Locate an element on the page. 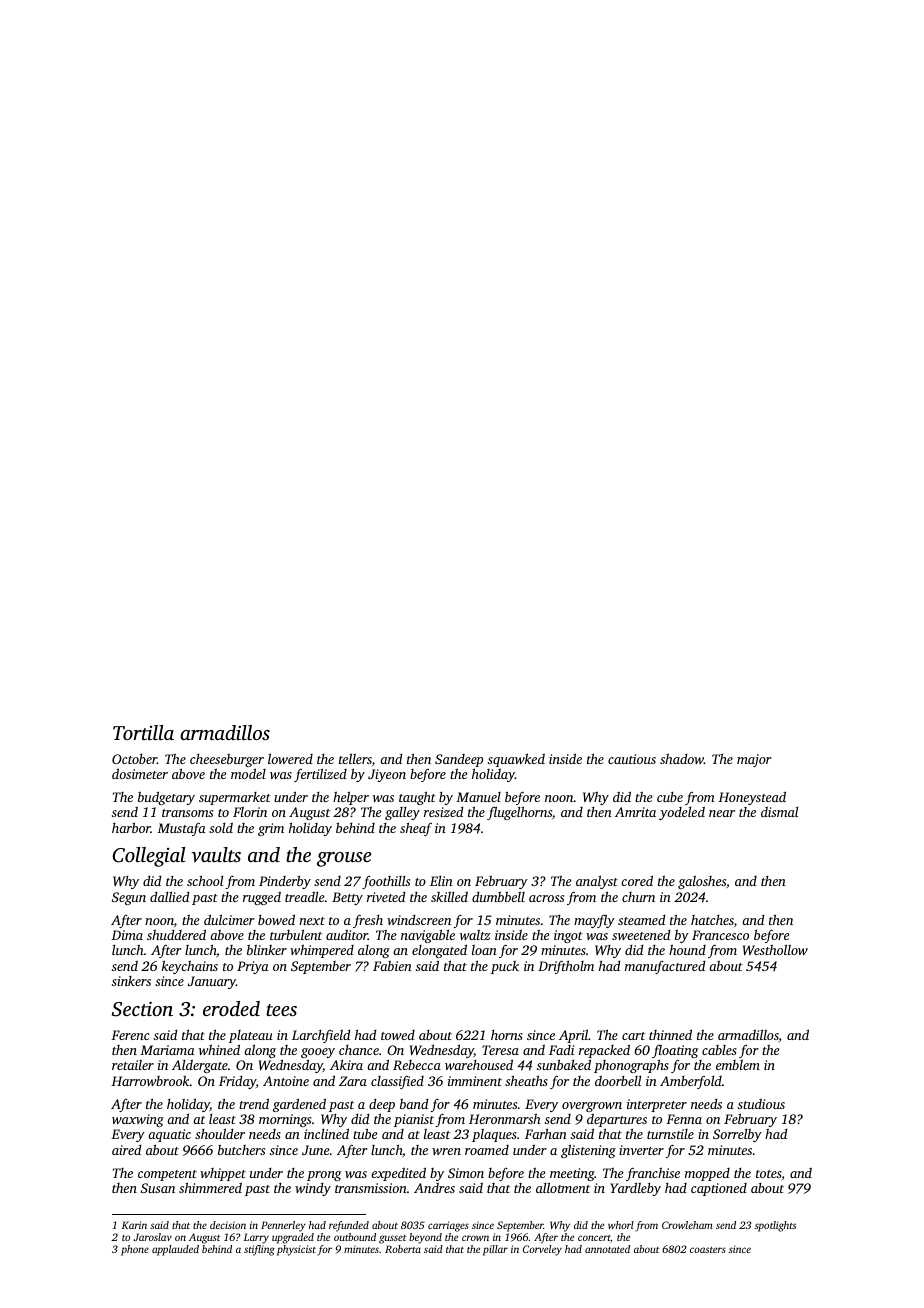 The image size is (924, 1308). Pennerley is located at coordinates (283, 1226).
